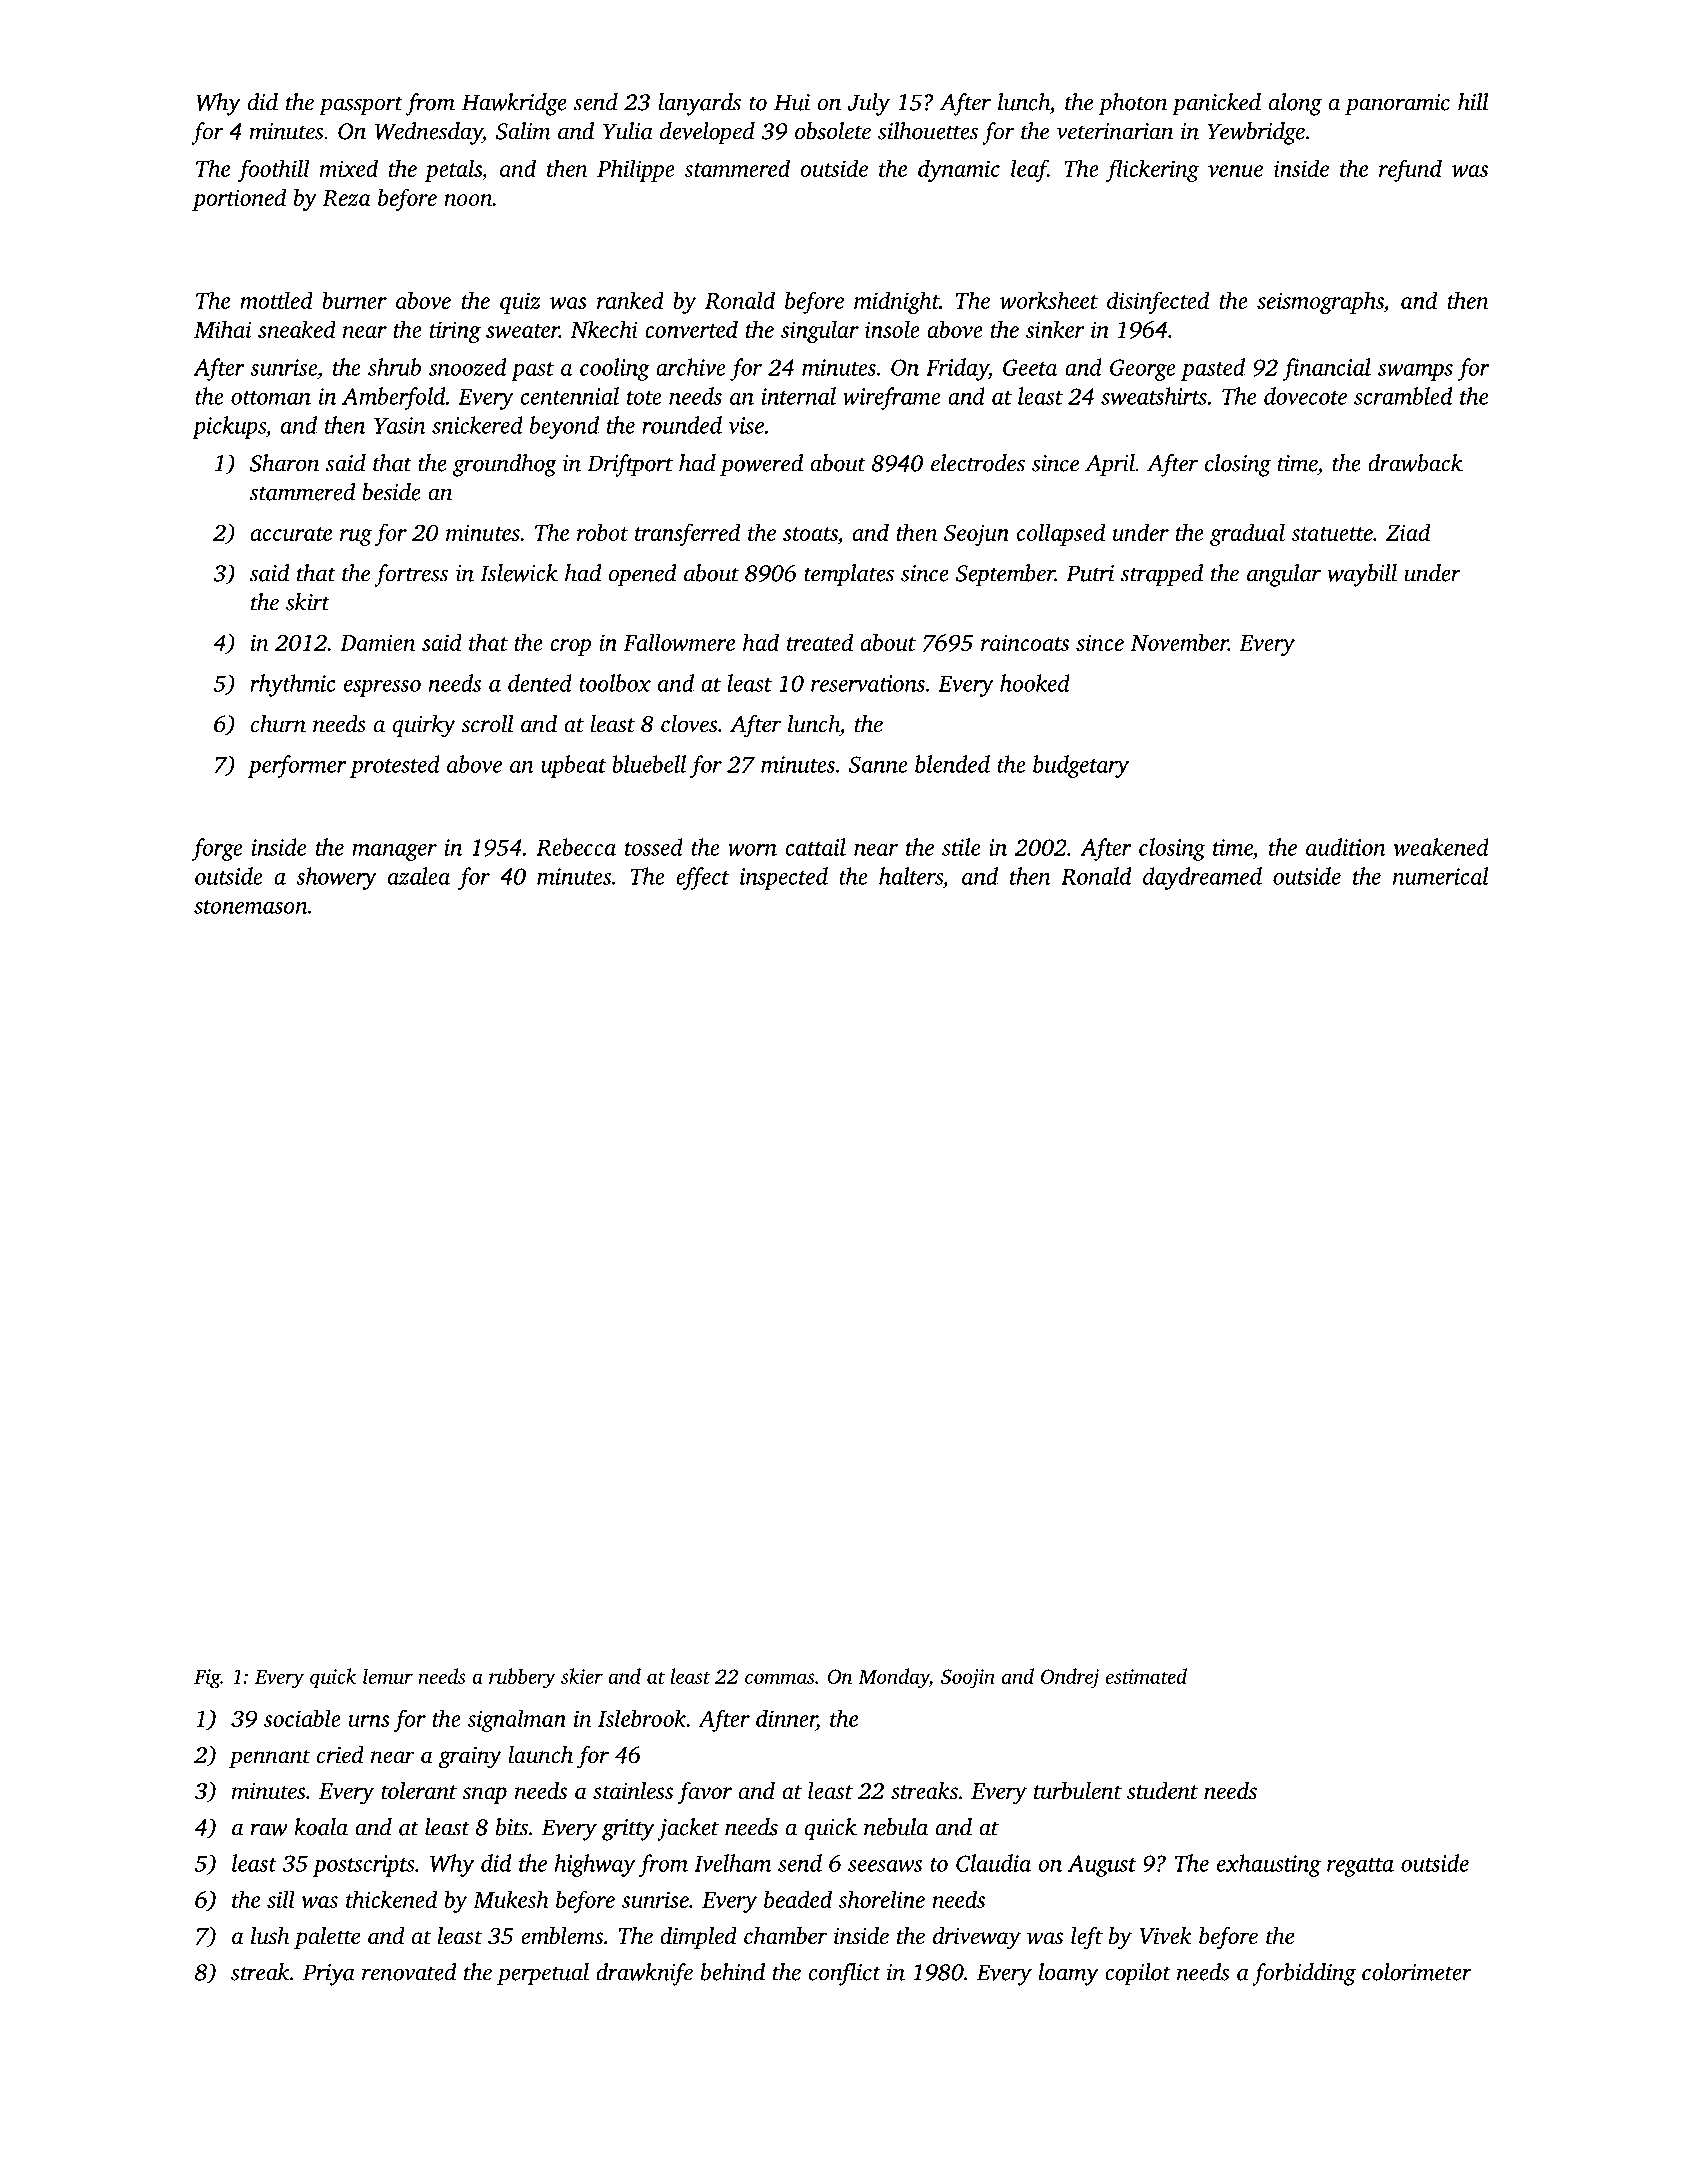 The image size is (1683, 2178). Describe the element at coordinates (520, 303) in the screenshot. I see `quiz` at that location.
